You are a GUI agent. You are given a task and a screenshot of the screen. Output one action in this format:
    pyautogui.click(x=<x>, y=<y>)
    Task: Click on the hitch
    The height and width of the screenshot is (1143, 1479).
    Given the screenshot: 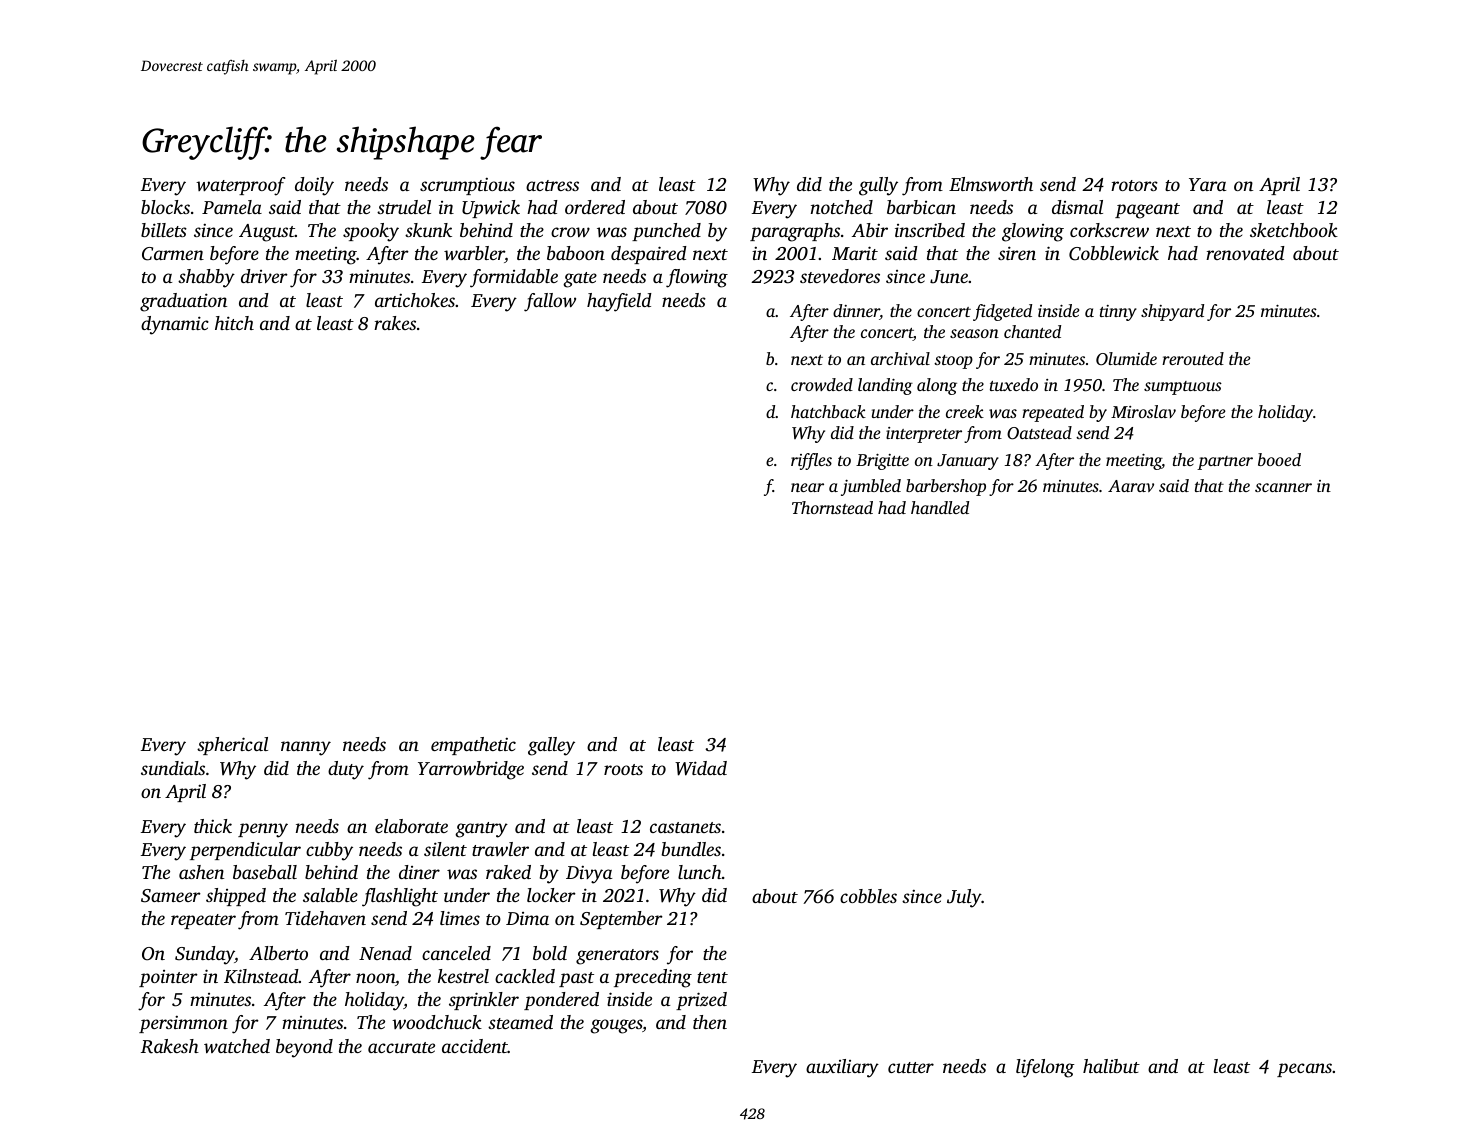 What is the action you would take?
    pyautogui.click(x=234, y=323)
